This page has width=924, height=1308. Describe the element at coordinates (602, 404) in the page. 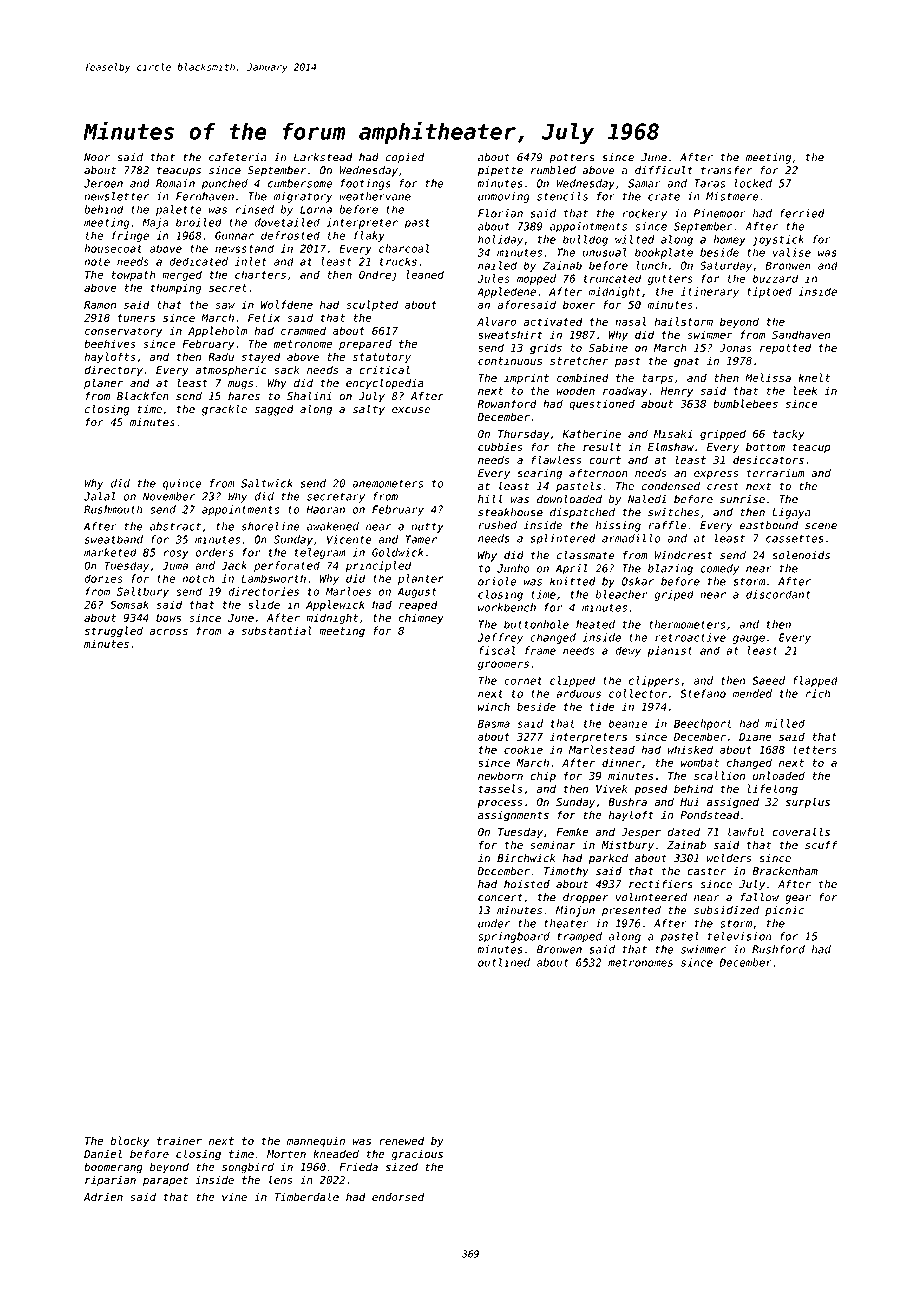

I see `questioned` at that location.
